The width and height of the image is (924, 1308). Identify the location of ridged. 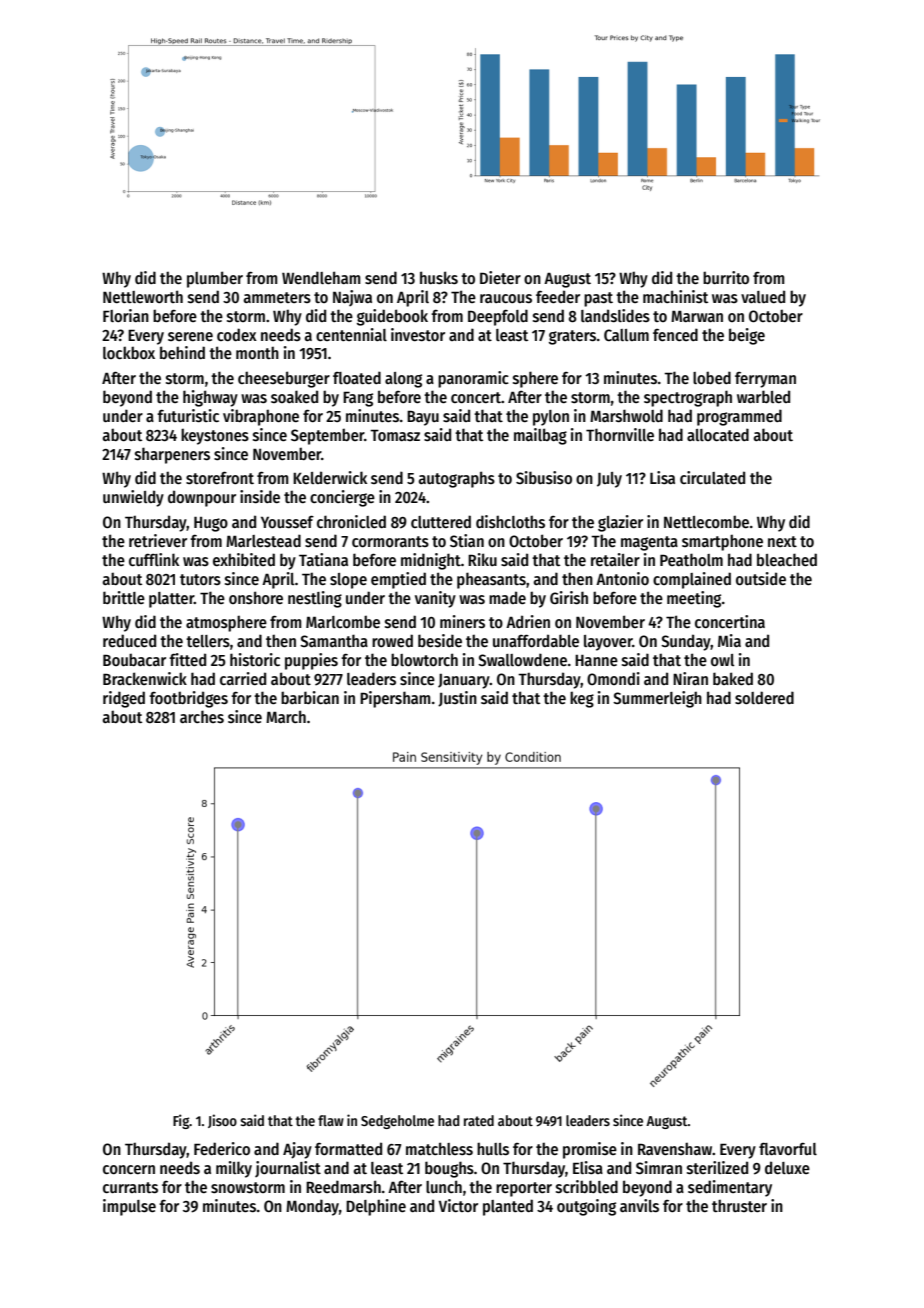
(124, 699).
